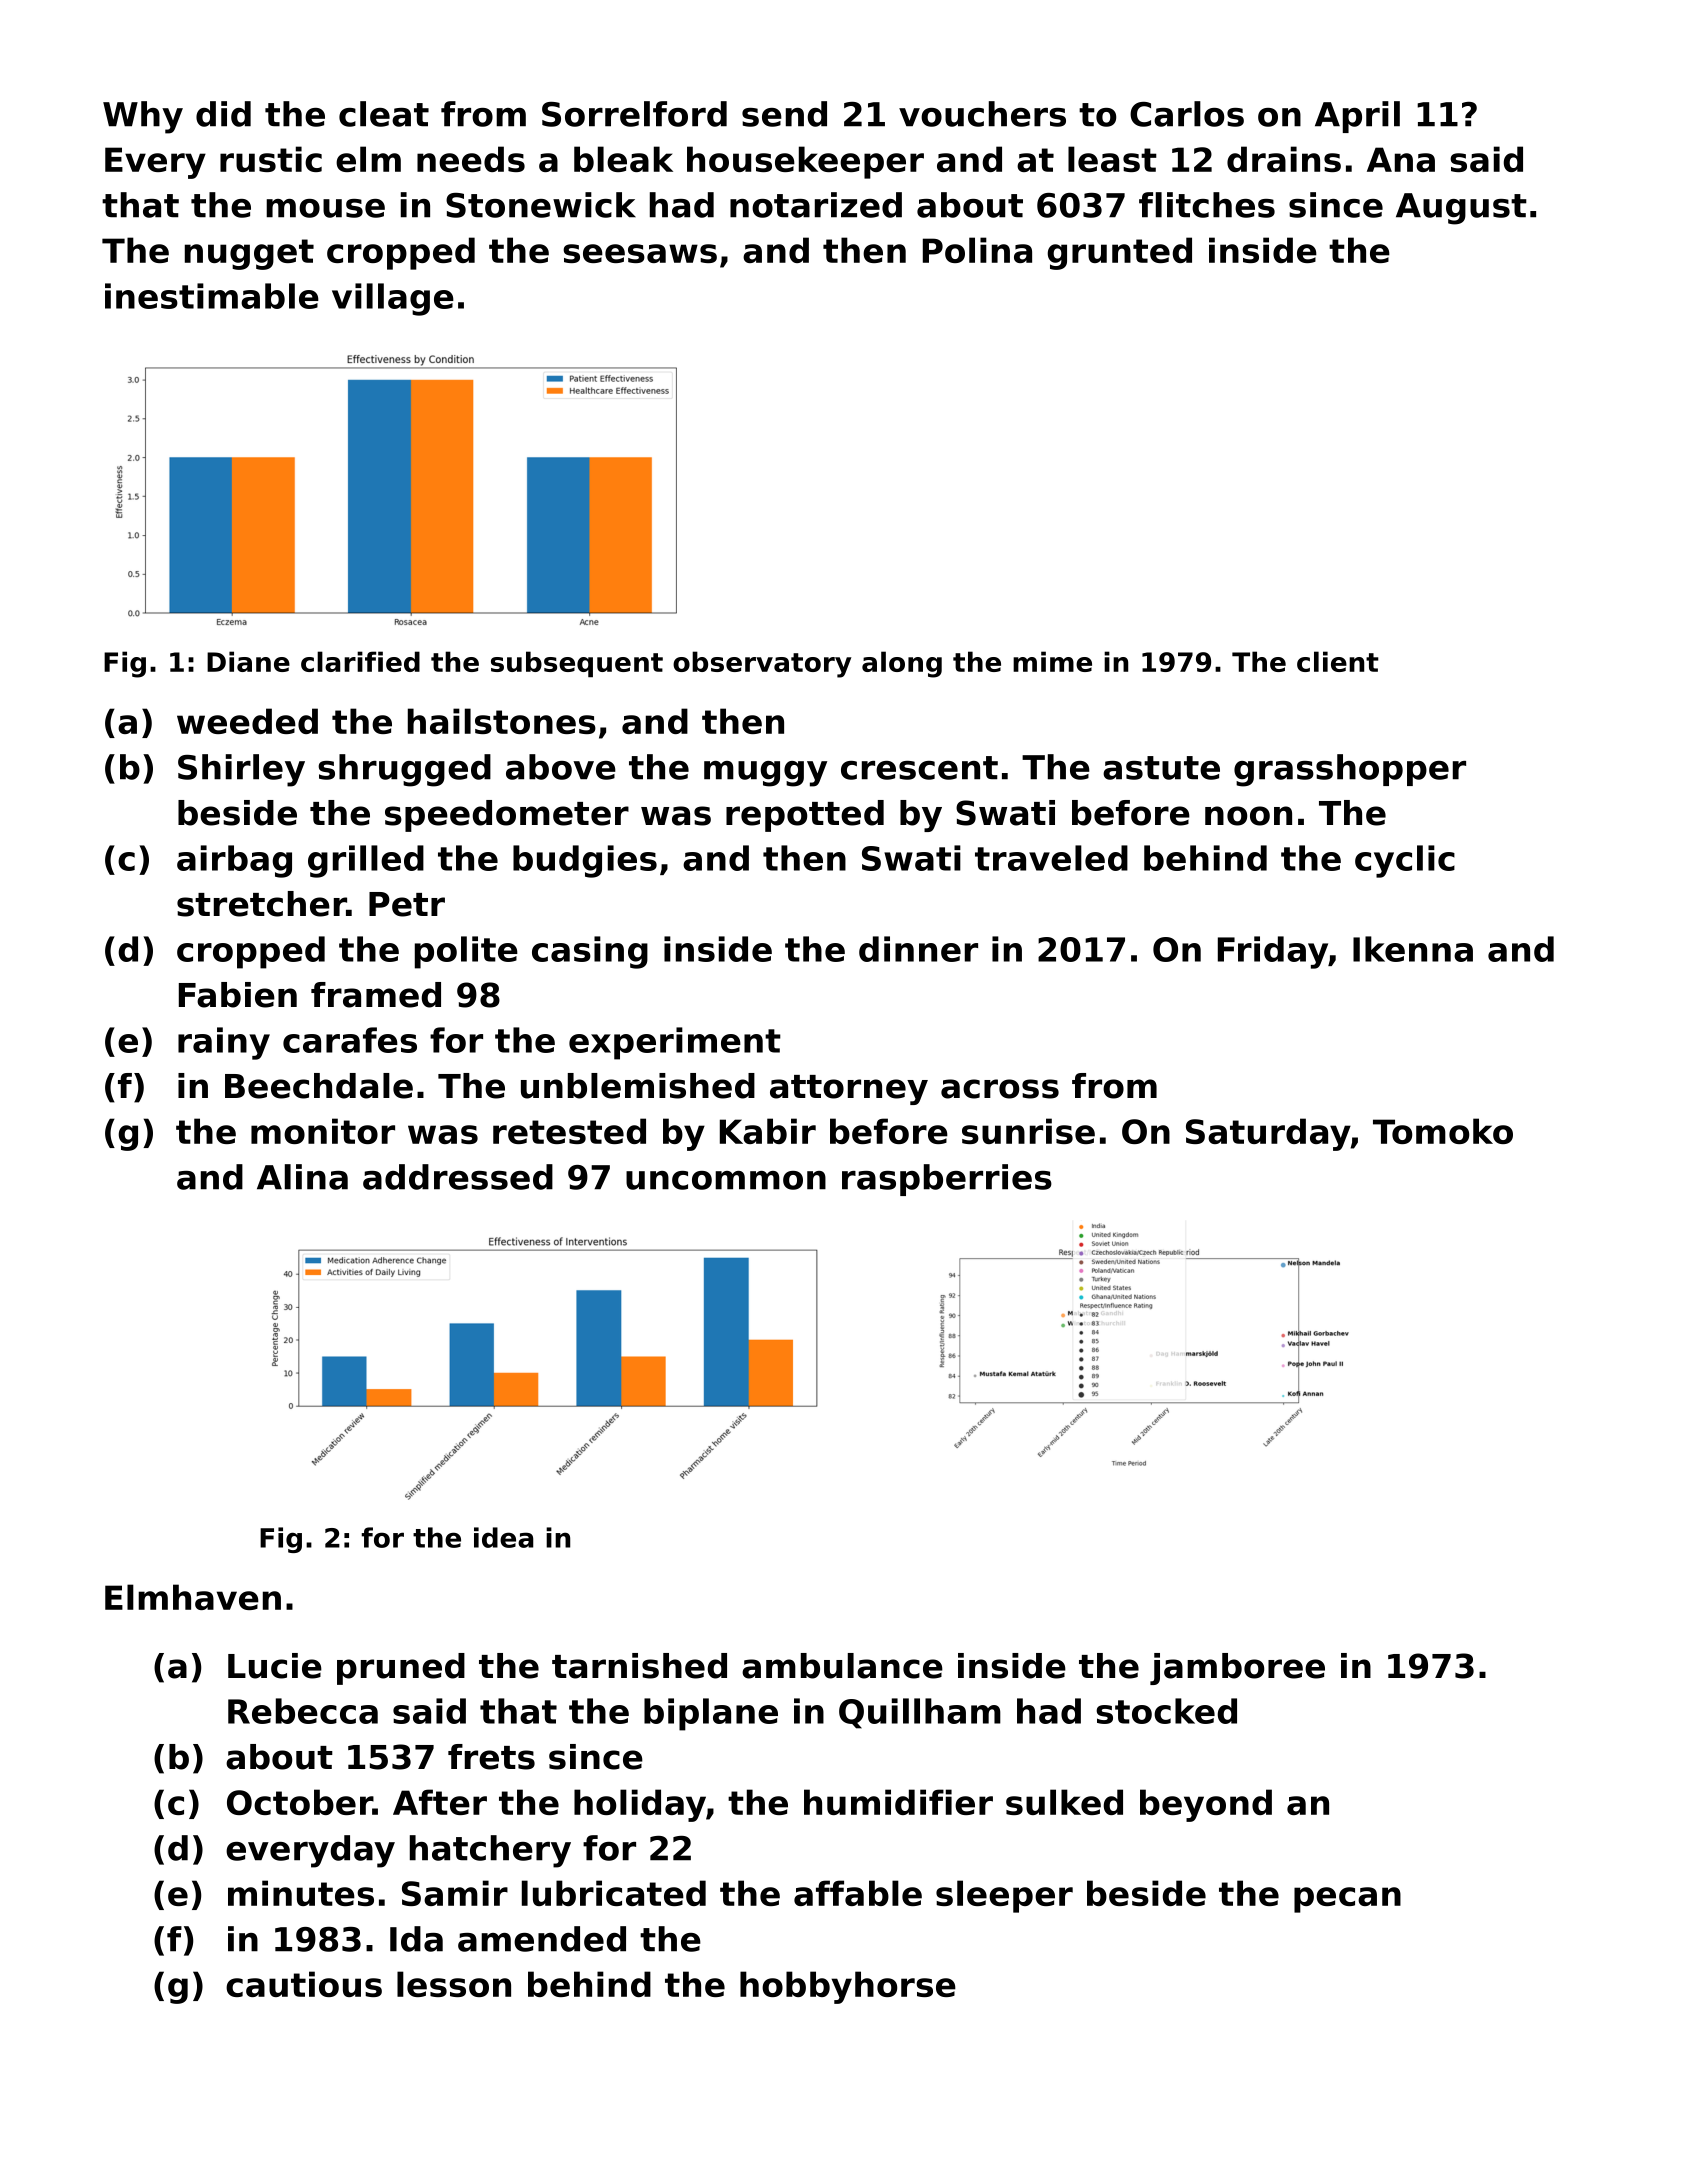 Image resolution: width=1683 pixels, height=2178 pixels. Describe the element at coordinates (640, 253) in the document. I see `seesaws` at that location.
